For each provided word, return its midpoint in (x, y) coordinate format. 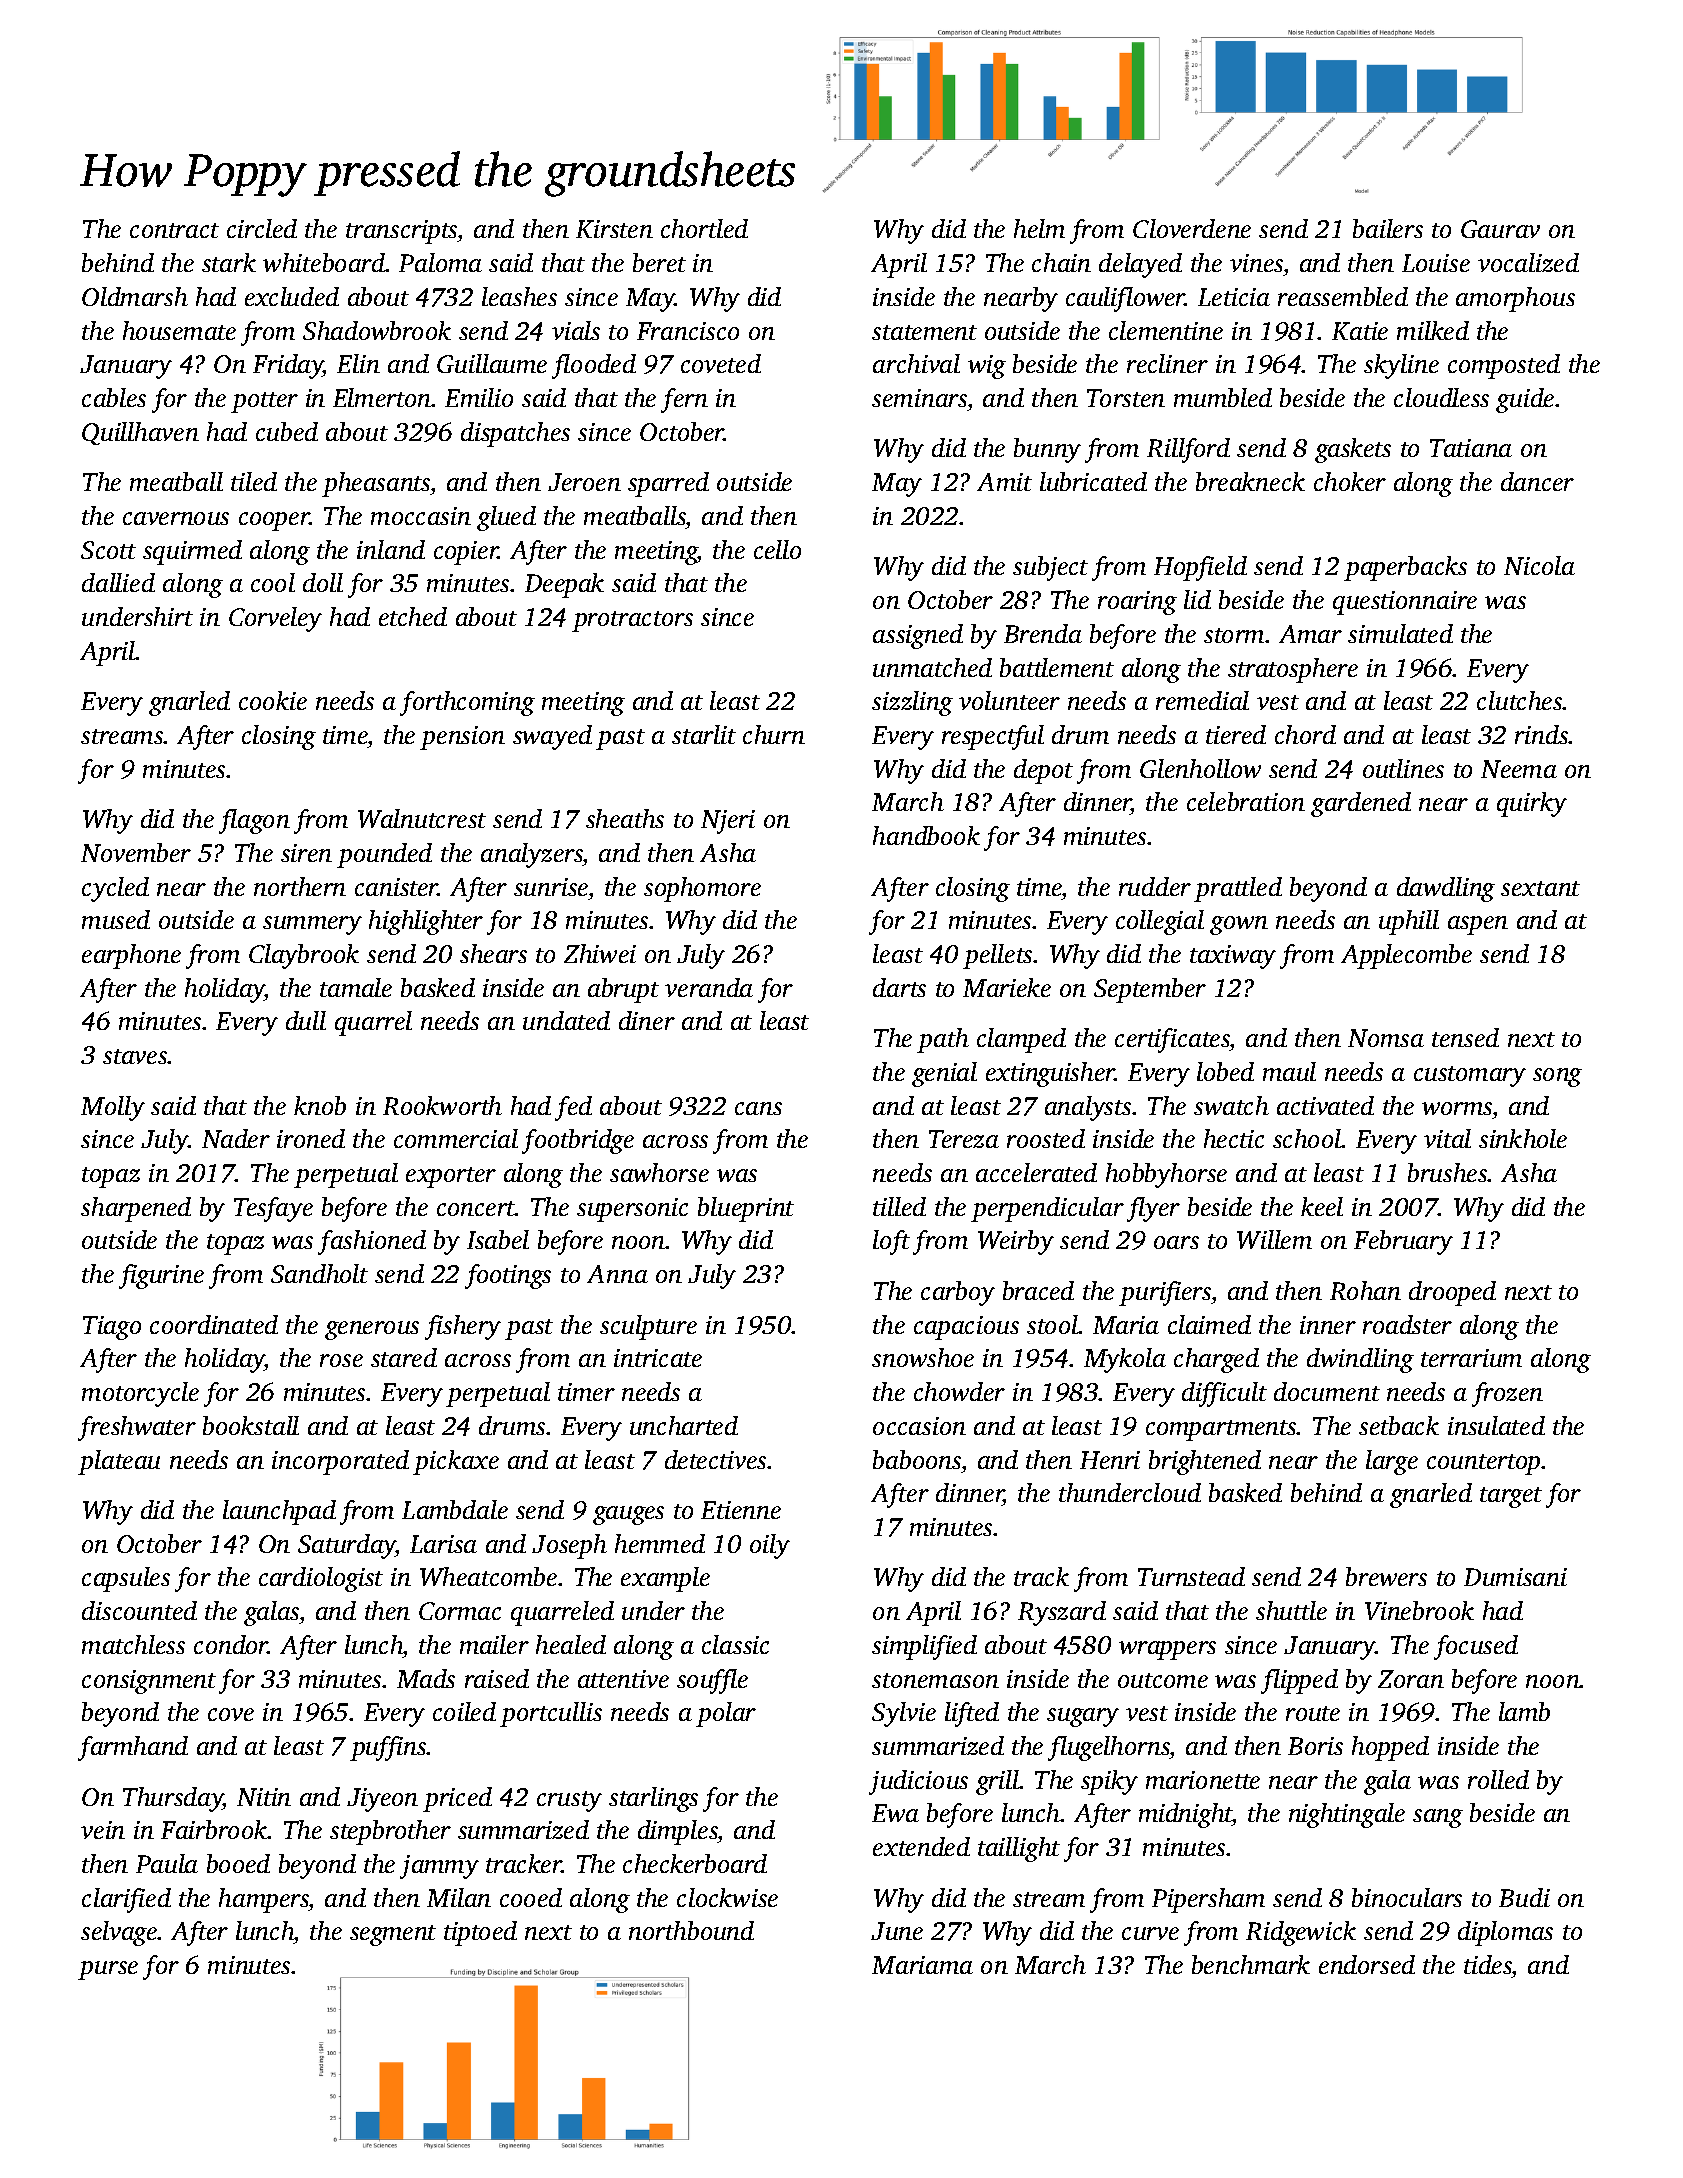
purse (108, 1970)
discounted (139, 1610)
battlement (1057, 667)
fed (573, 1108)
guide (1525, 400)
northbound (691, 1930)
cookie (273, 700)
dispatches (515, 434)
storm (1234, 635)
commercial (456, 1138)
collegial (1160, 922)
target (1511, 1497)
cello (777, 549)
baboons (917, 1459)
